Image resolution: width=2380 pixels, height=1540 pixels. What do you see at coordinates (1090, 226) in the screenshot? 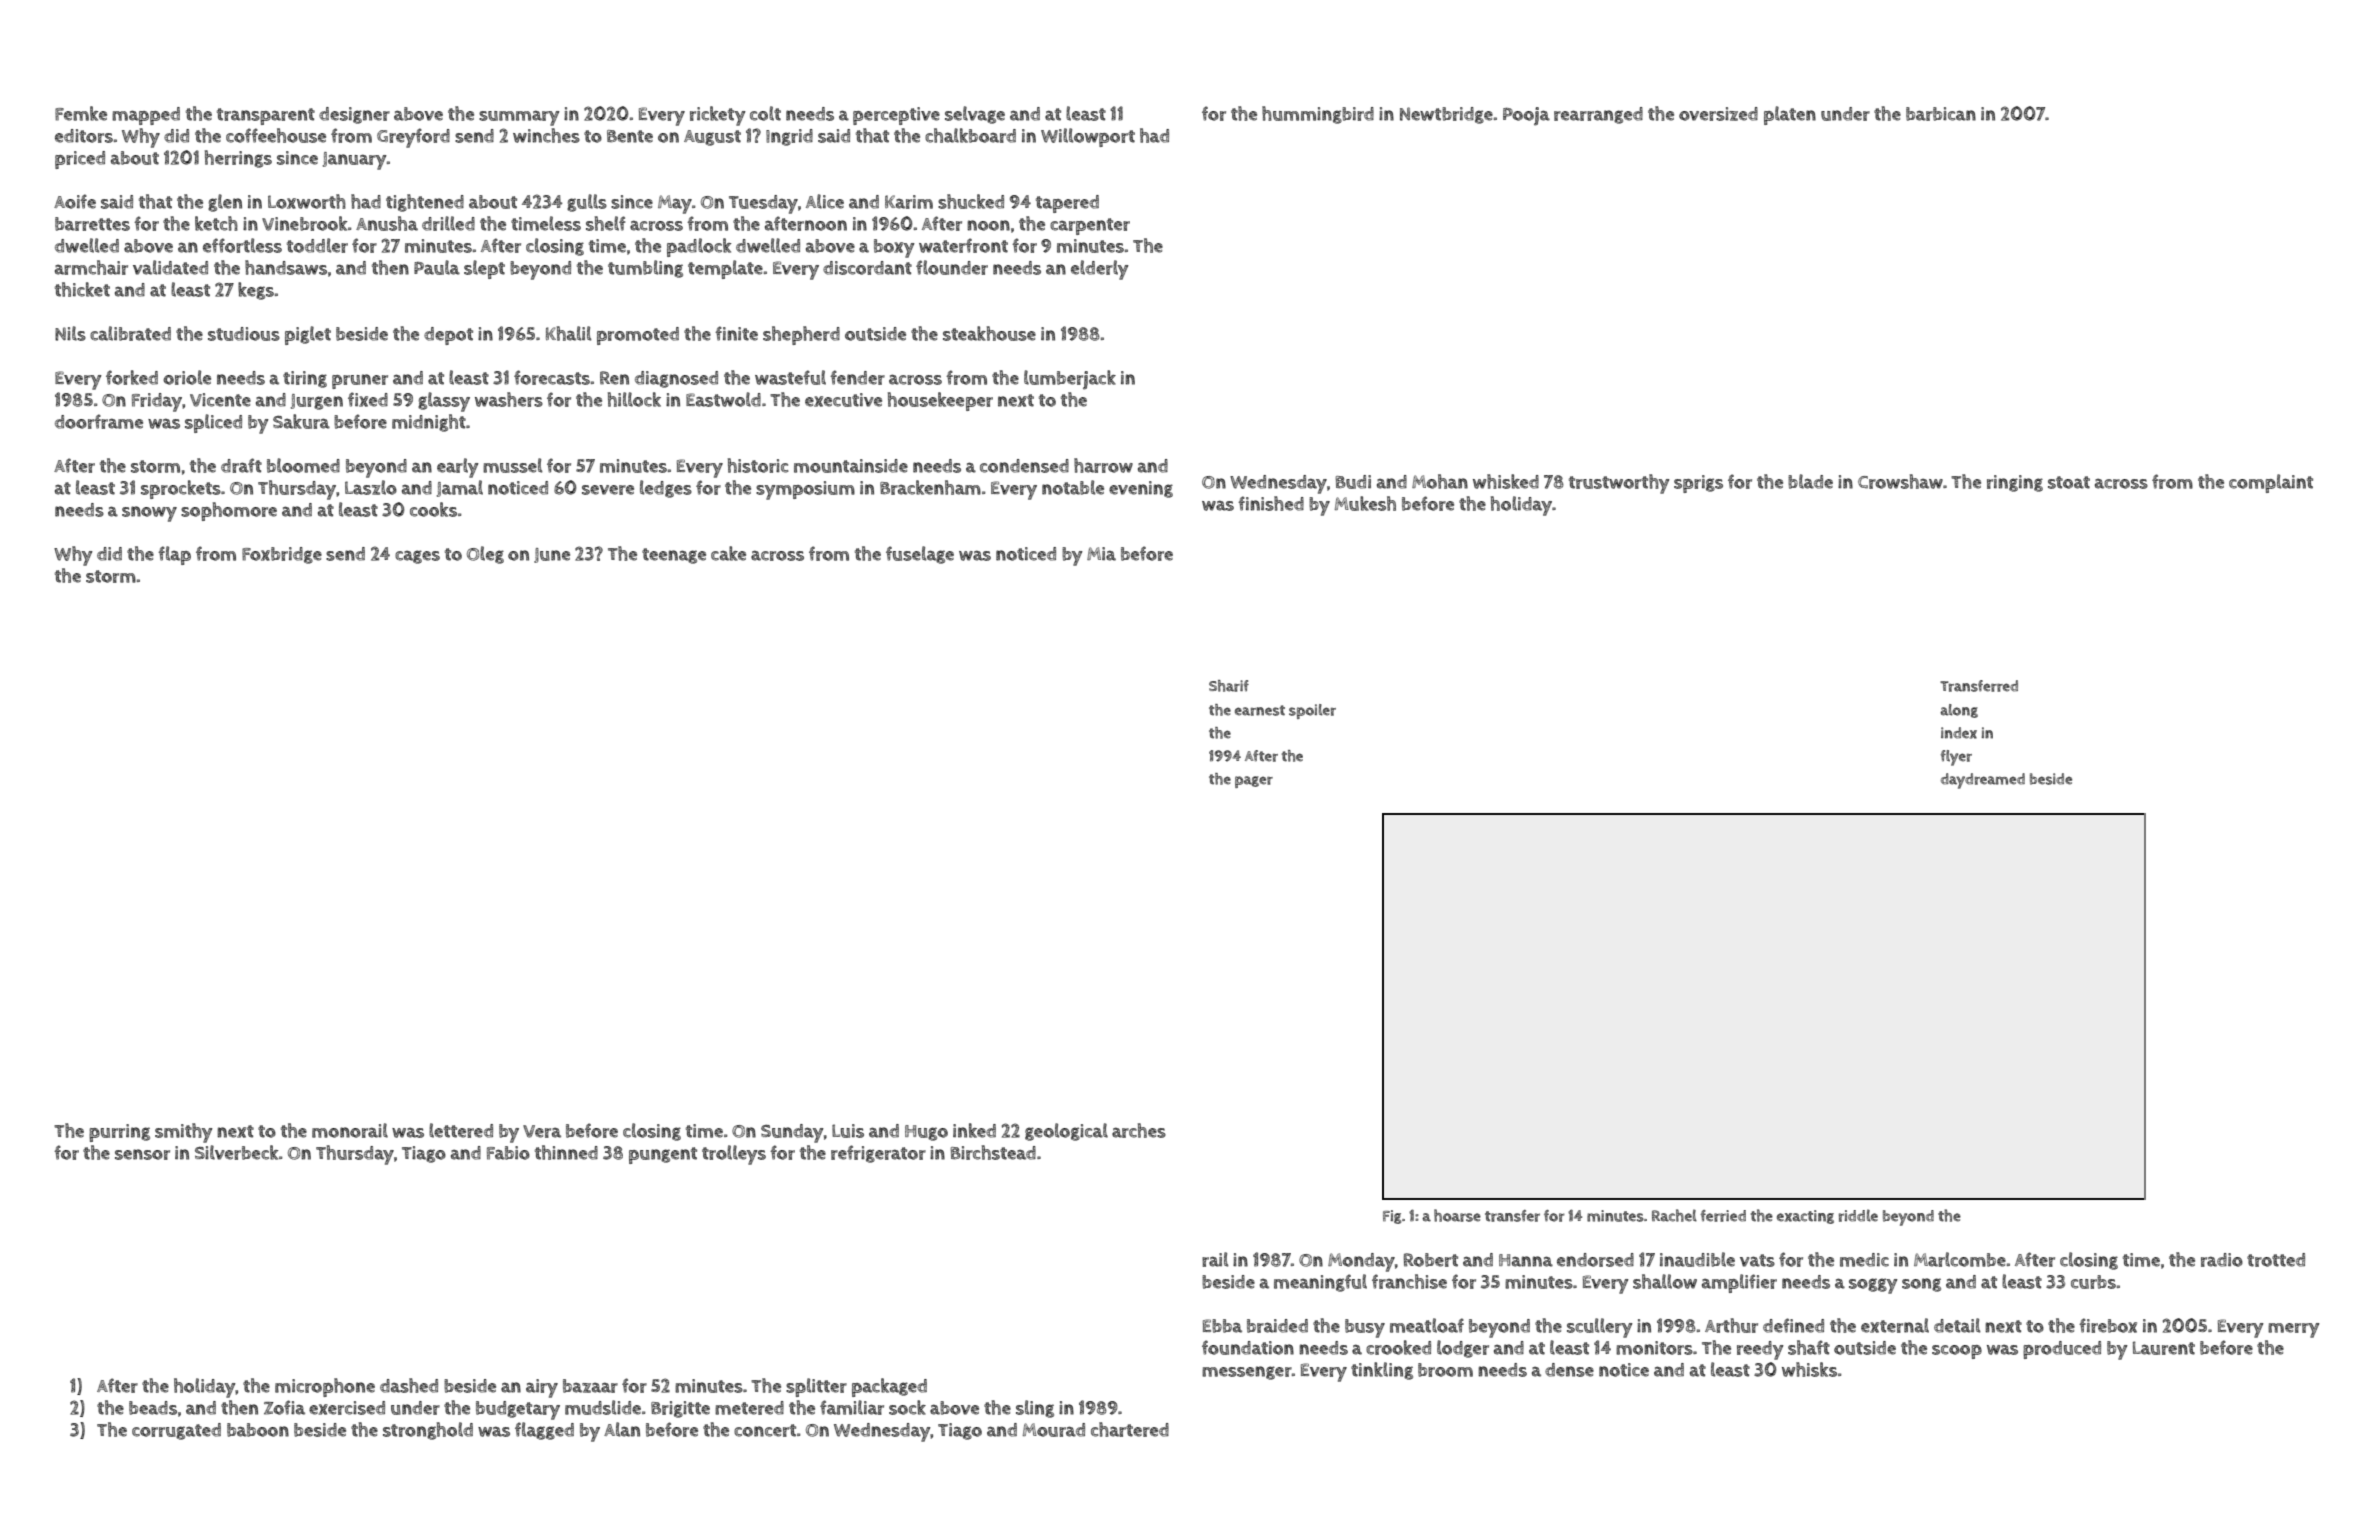
I see `carpenter` at bounding box center [1090, 226].
